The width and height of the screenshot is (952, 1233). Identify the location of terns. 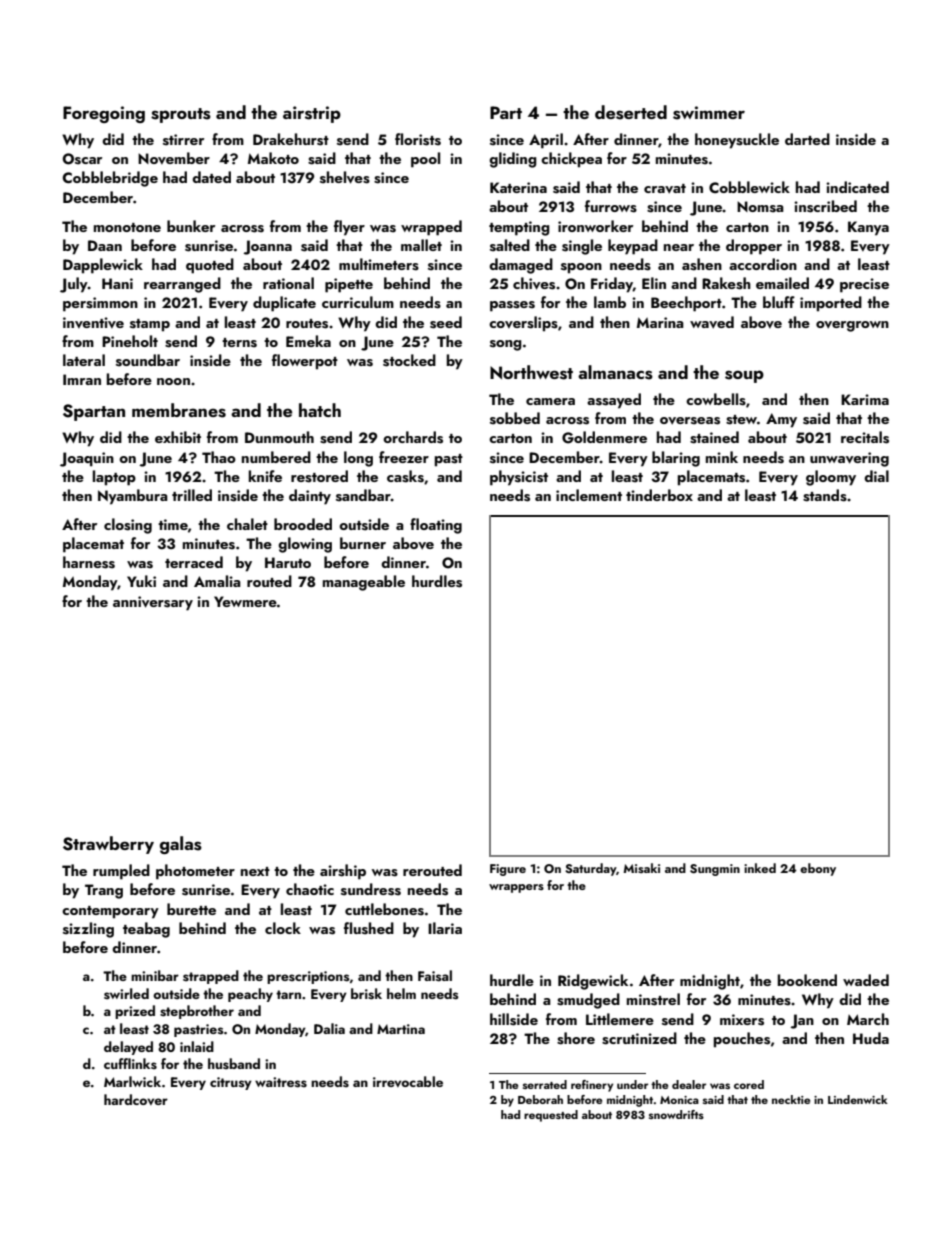
(239, 343).
